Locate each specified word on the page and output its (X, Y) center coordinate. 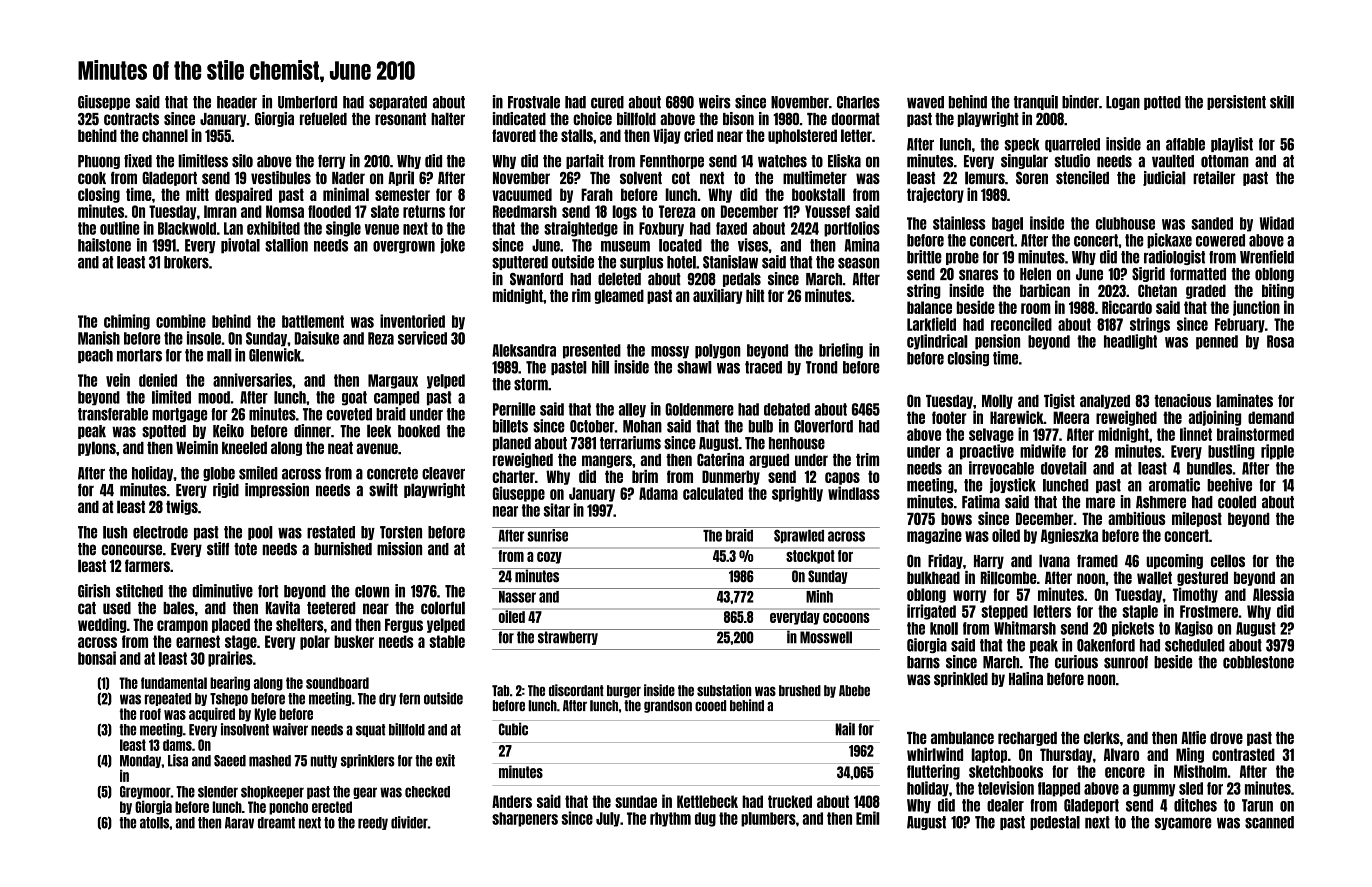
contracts (131, 119)
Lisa (178, 760)
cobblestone (1258, 662)
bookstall (818, 194)
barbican (1045, 290)
